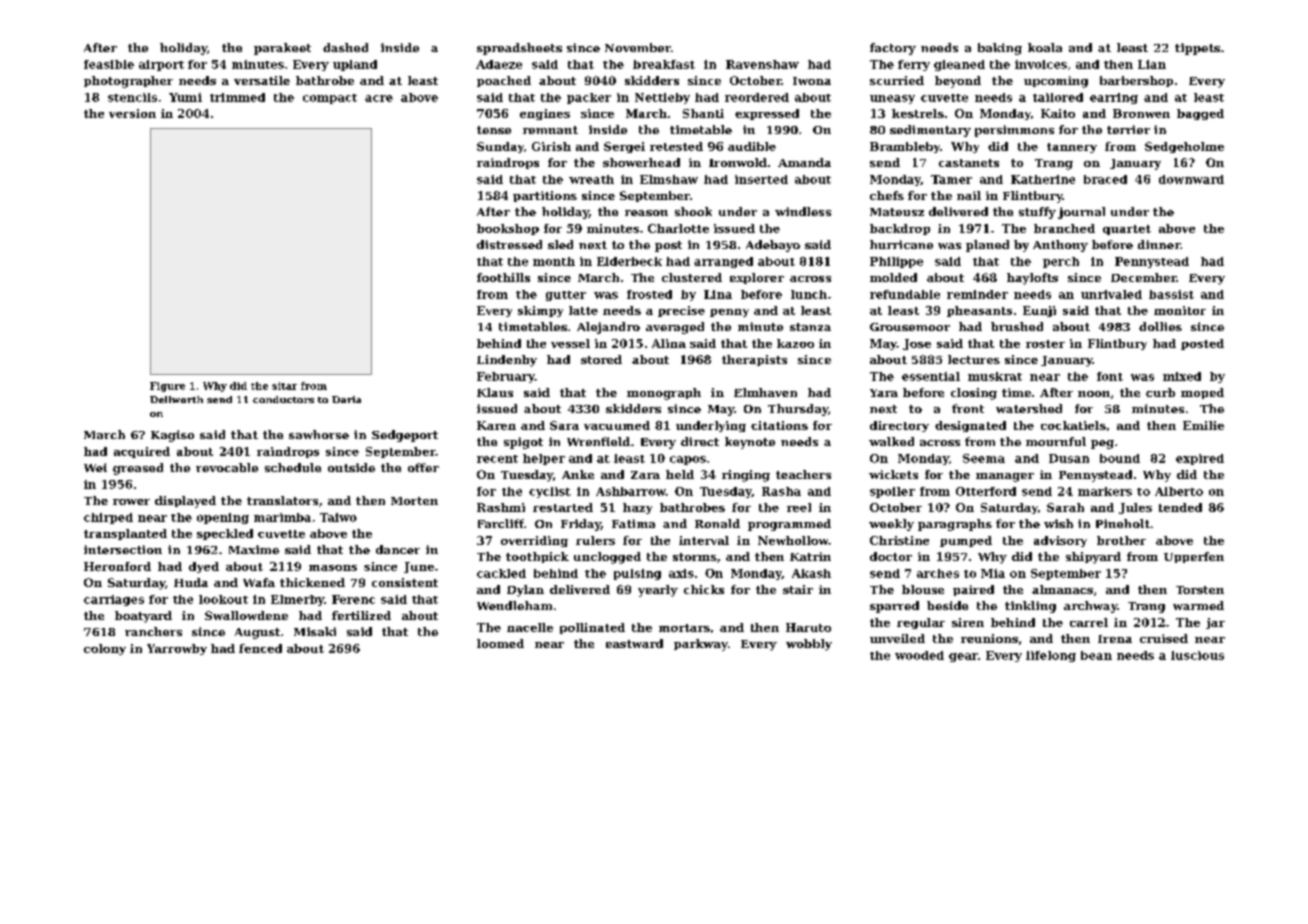  Describe the element at coordinates (282, 49) in the image. I see `parakeet` at that location.
